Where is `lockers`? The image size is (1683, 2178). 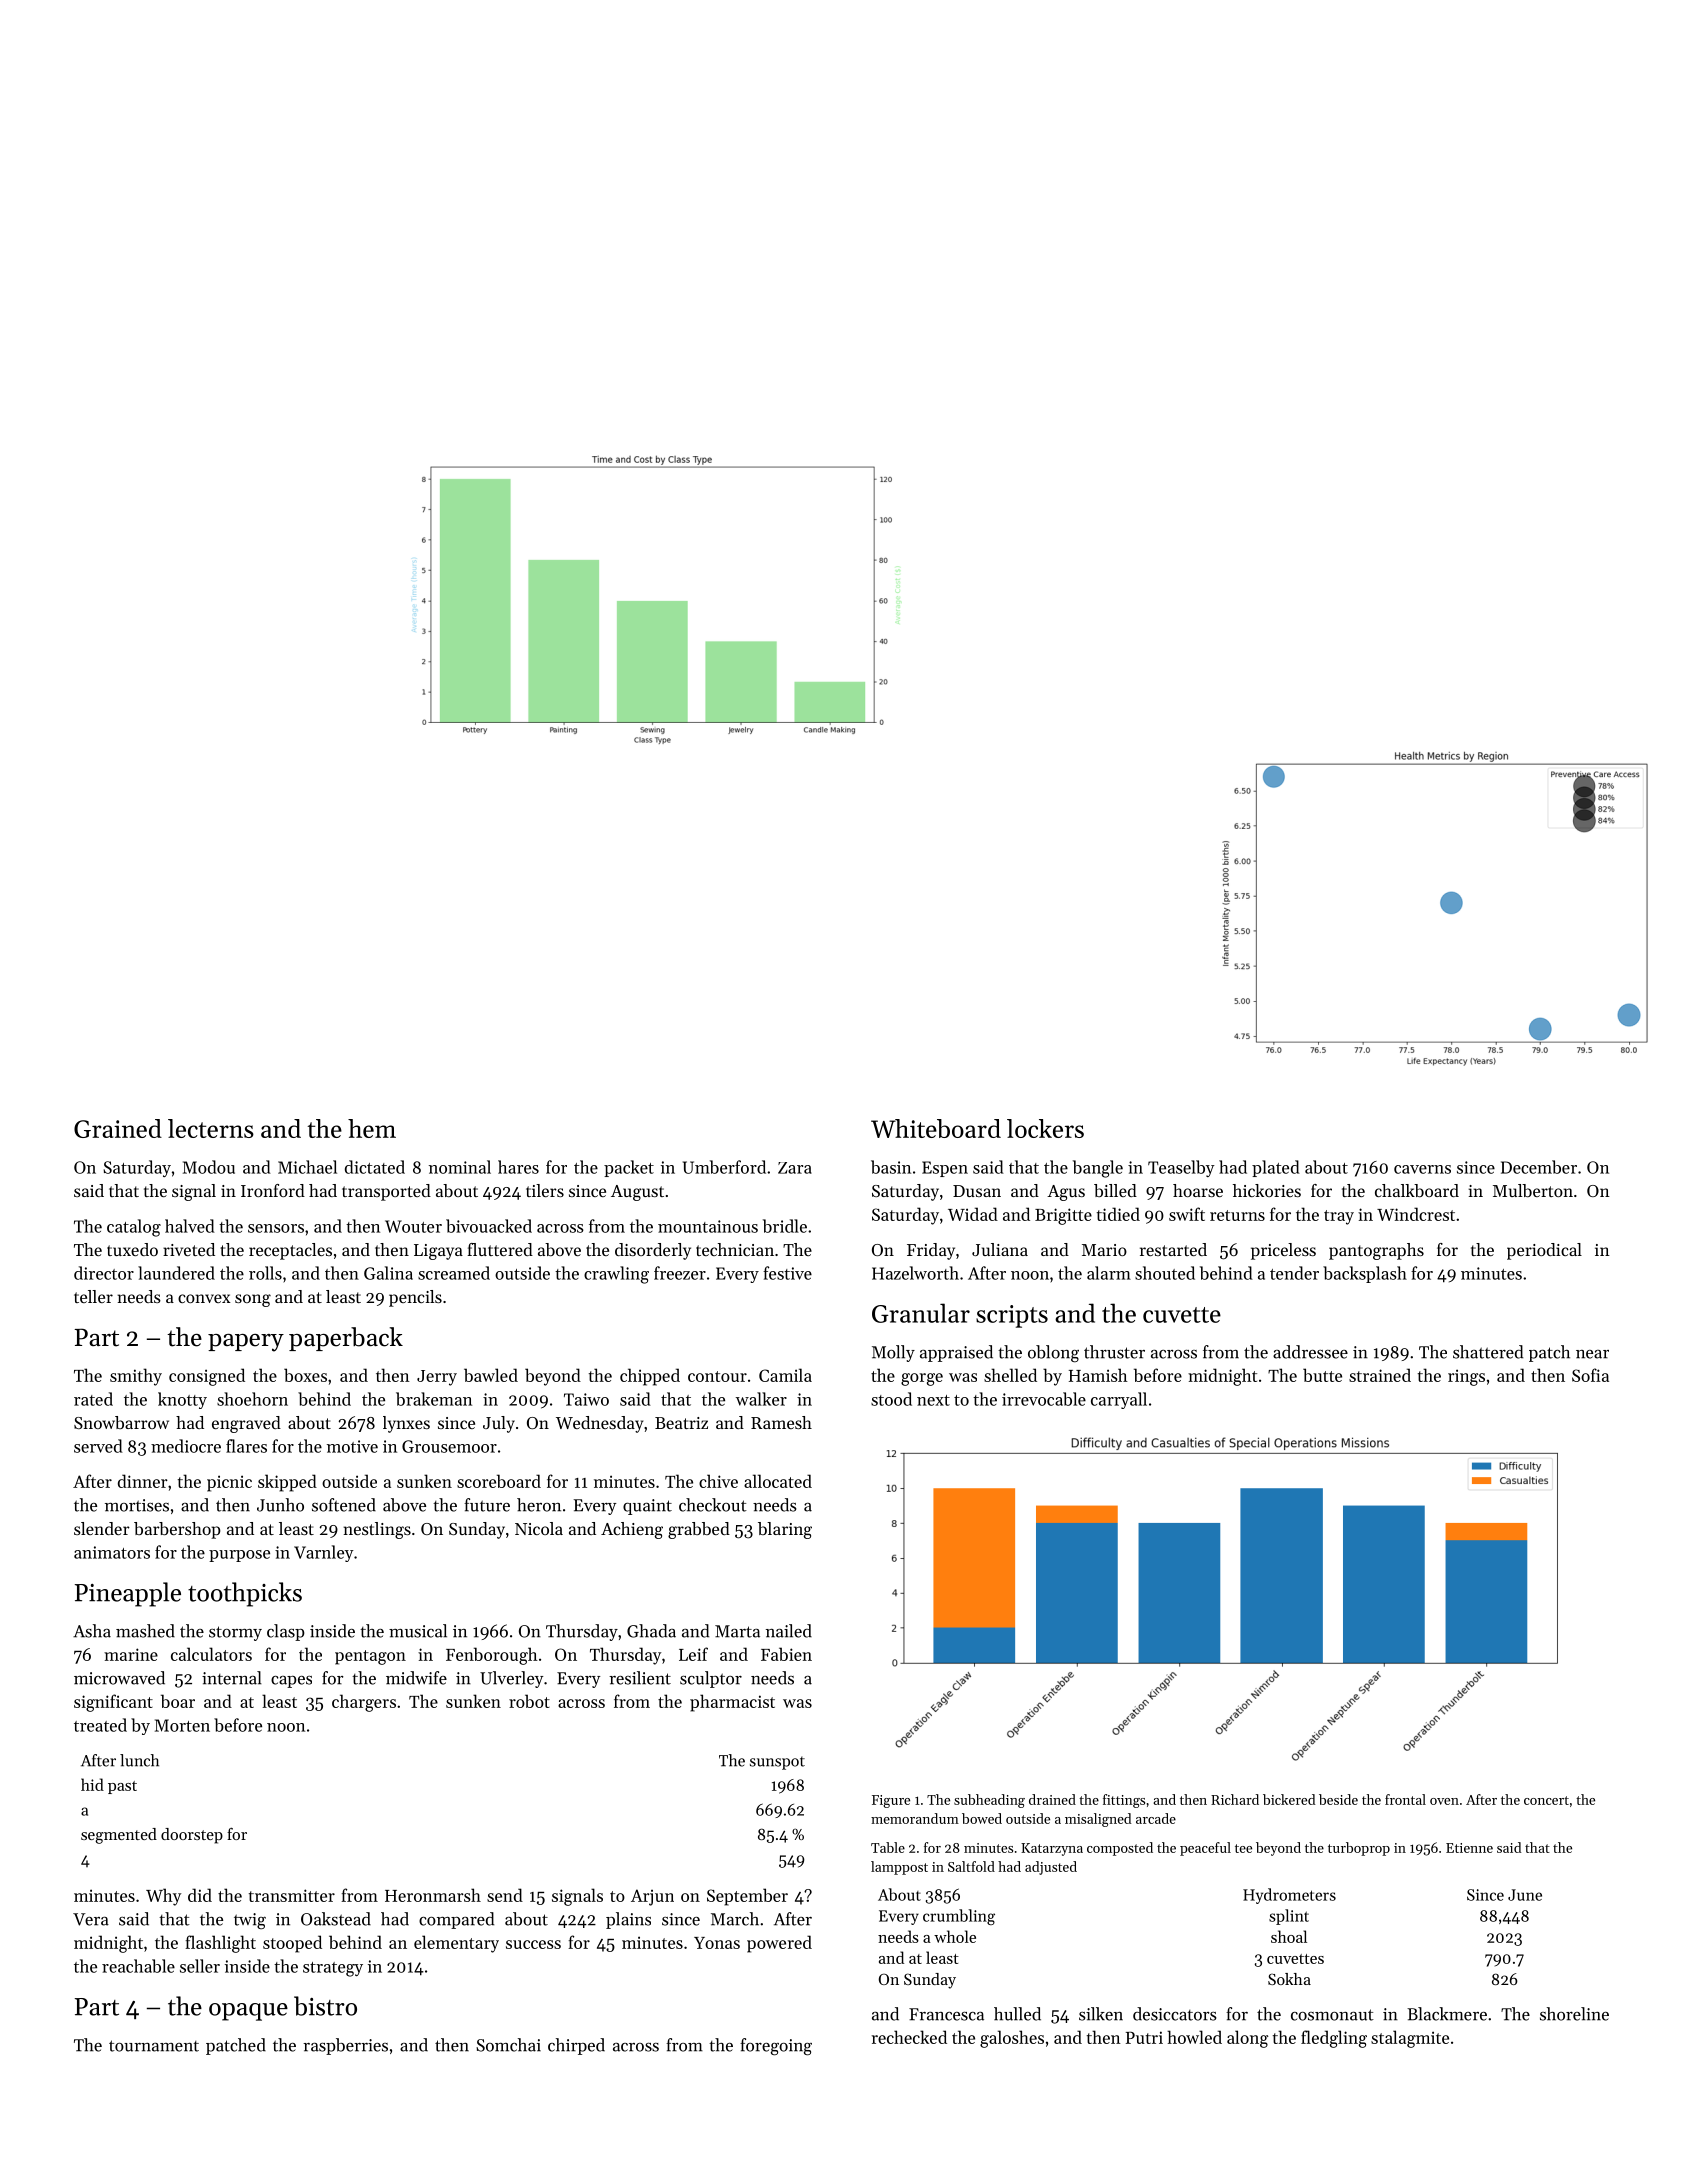 lockers is located at coordinates (1045, 1128).
